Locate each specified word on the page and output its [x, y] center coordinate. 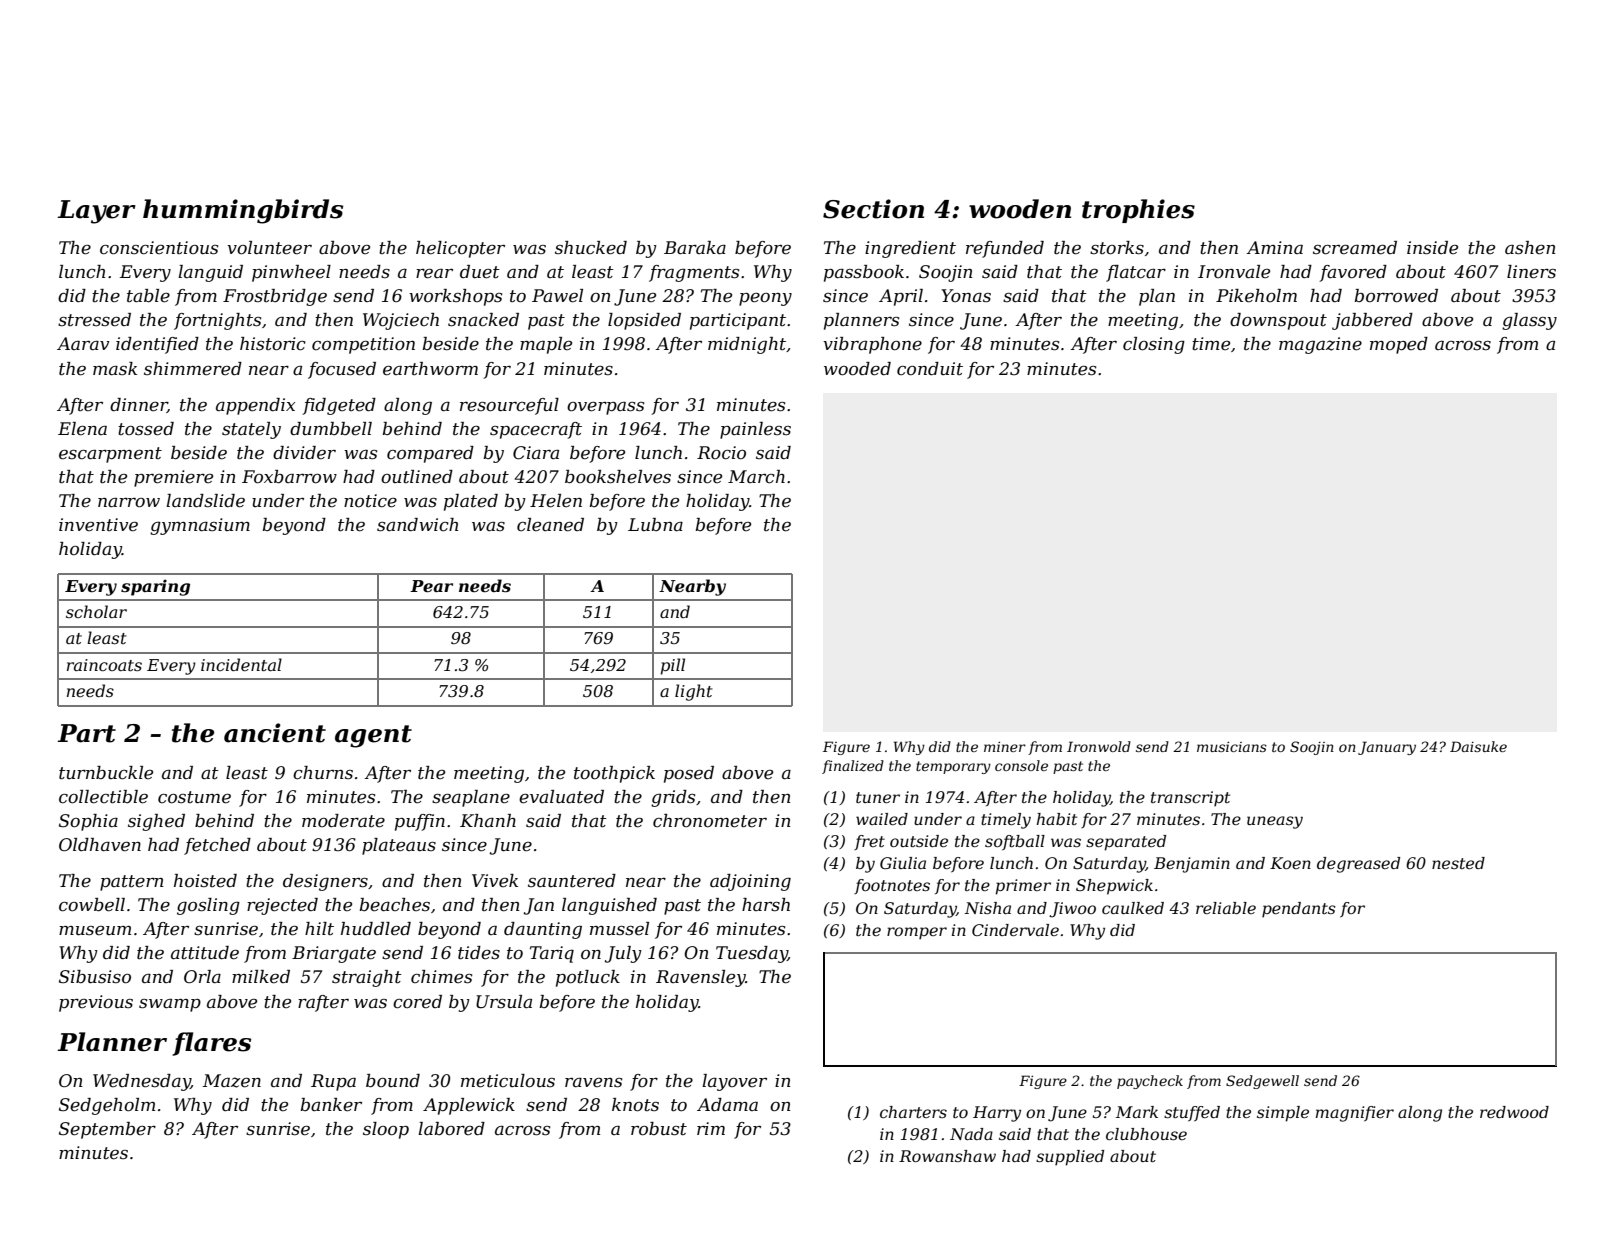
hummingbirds [243, 211]
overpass [605, 408]
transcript [1190, 799]
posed [689, 774]
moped [1399, 345]
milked [261, 977]
